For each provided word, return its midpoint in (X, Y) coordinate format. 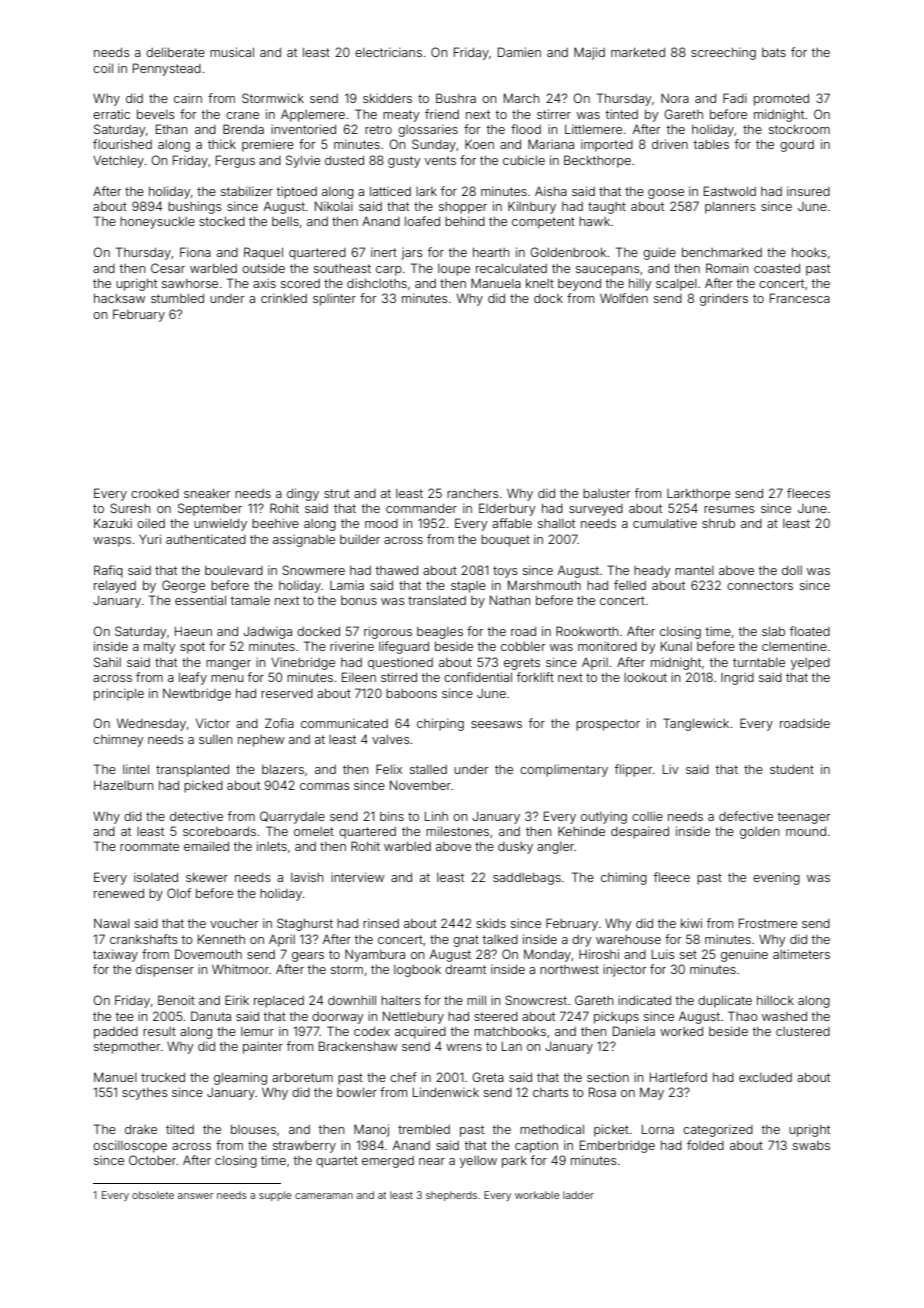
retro (378, 129)
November (420, 785)
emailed (206, 846)
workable (537, 1195)
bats (774, 52)
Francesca (800, 298)
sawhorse (190, 283)
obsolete (153, 1195)
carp (389, 271)
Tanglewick (696, 724)
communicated (344, 723)
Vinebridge (303, 663)
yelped (810, 664)
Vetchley (118, 162)
